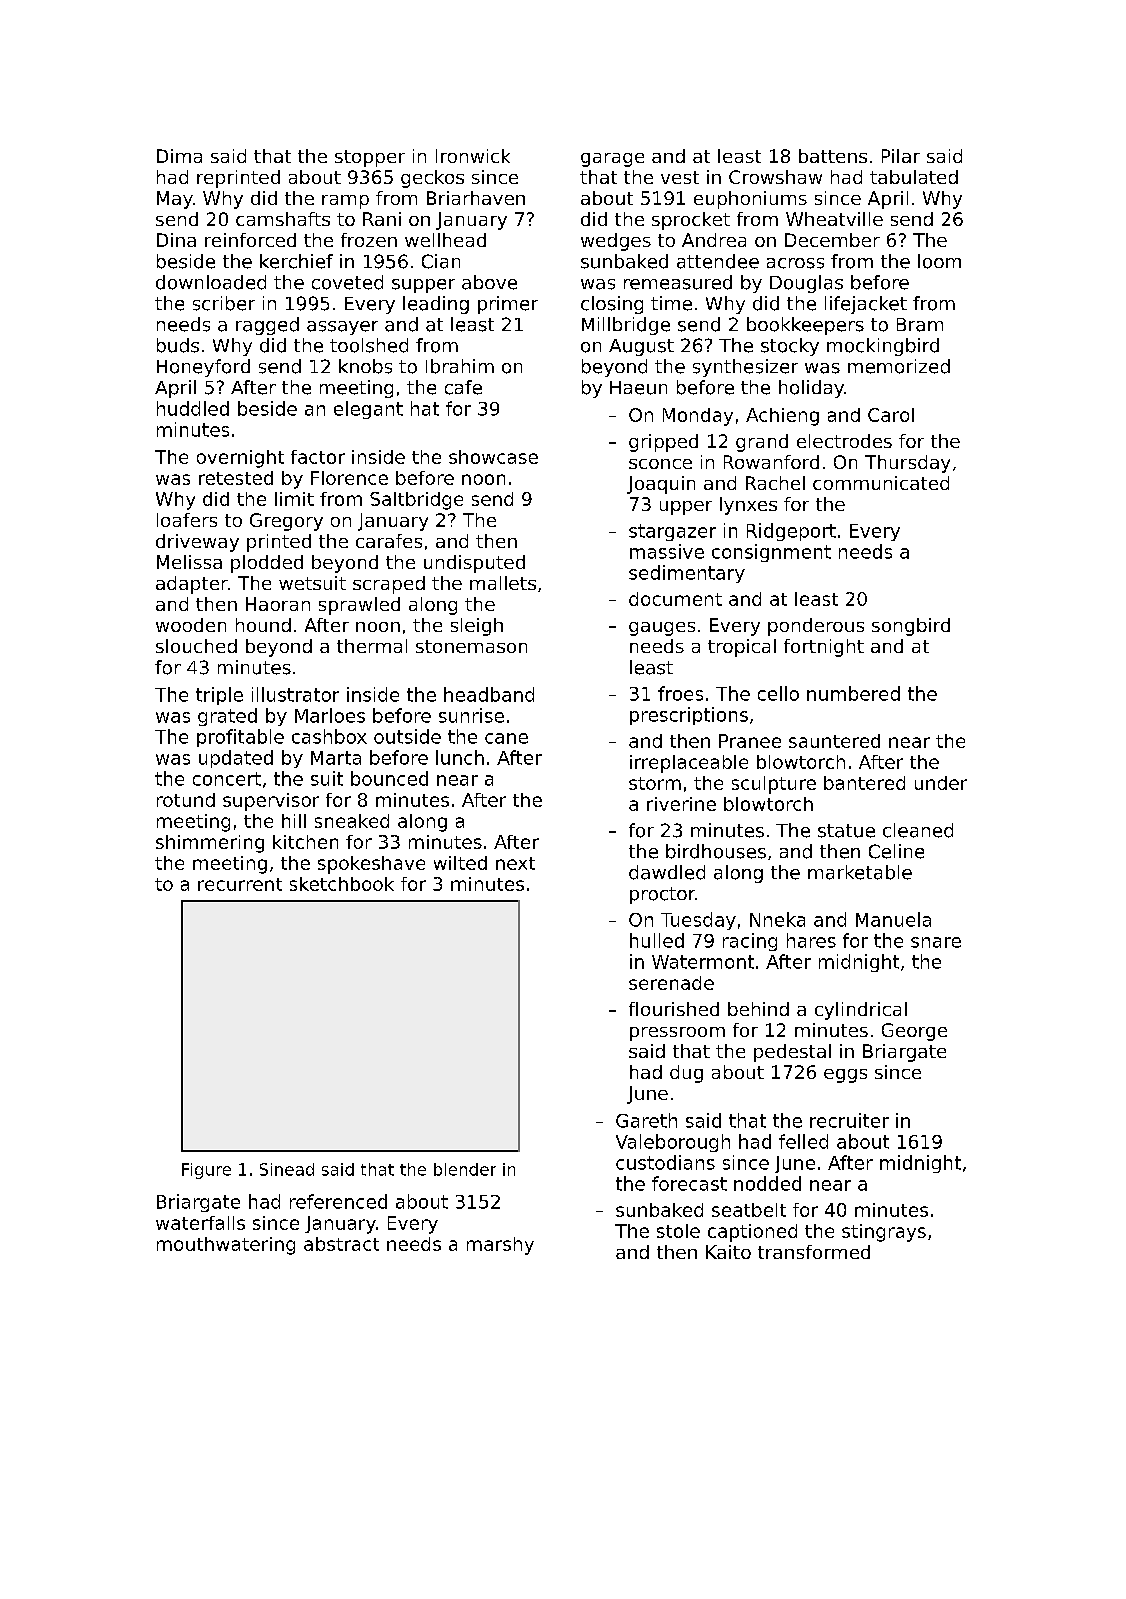 This screenshot has height=1599, width=1126. Describe the element at coordinates (891, 415) in the screenshot. I see `Carol` at that location.
